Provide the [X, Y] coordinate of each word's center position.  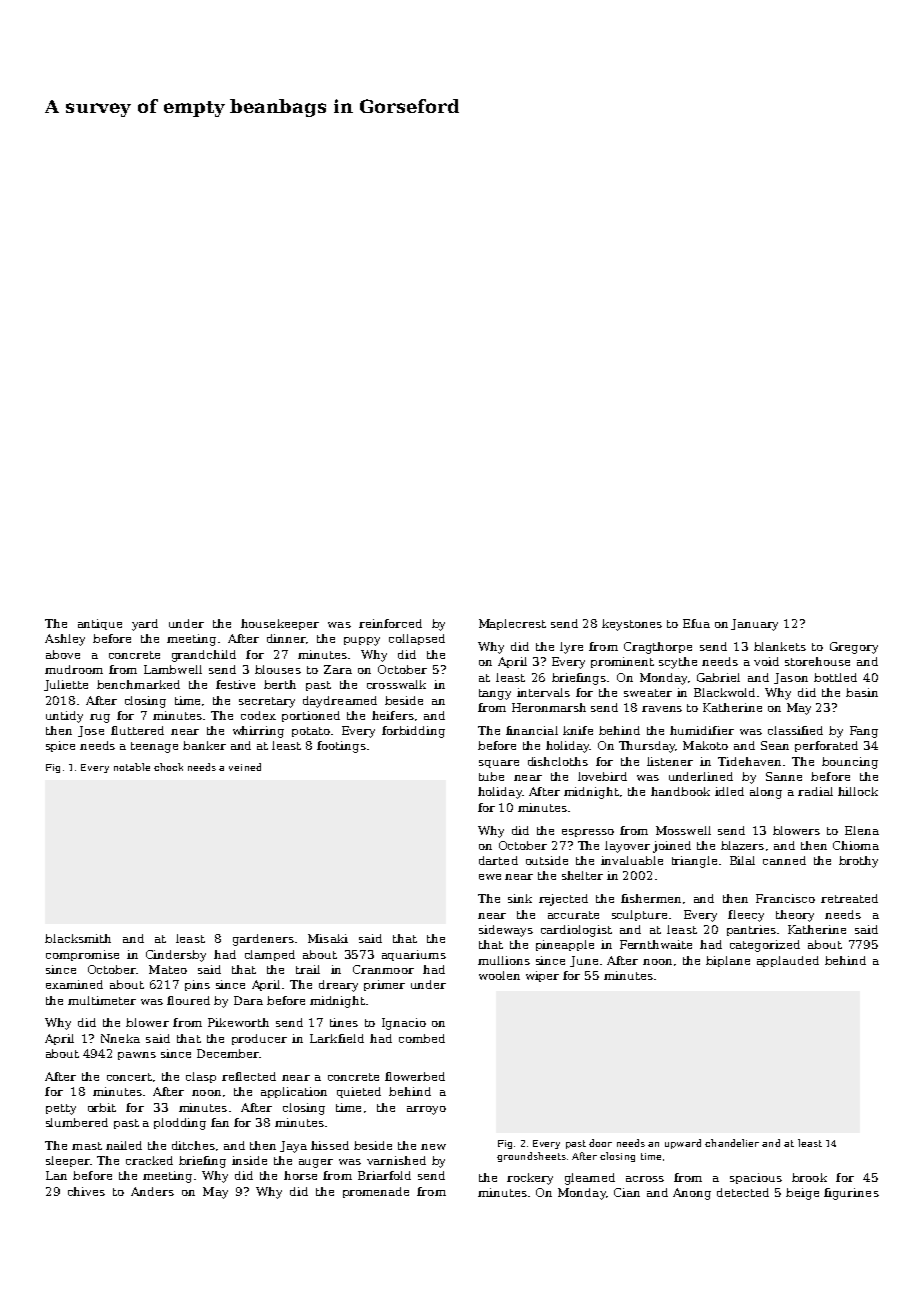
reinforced [390, 623]
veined [245, 767]
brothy [858, 862]
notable [132, 767]
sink [520, 898]
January [754, 625]
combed [422, 1038]
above [63, 654]
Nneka [120, 1038]
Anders [152, 1191]
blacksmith [78, 938]
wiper [542, 976]
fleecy [746, 916]
